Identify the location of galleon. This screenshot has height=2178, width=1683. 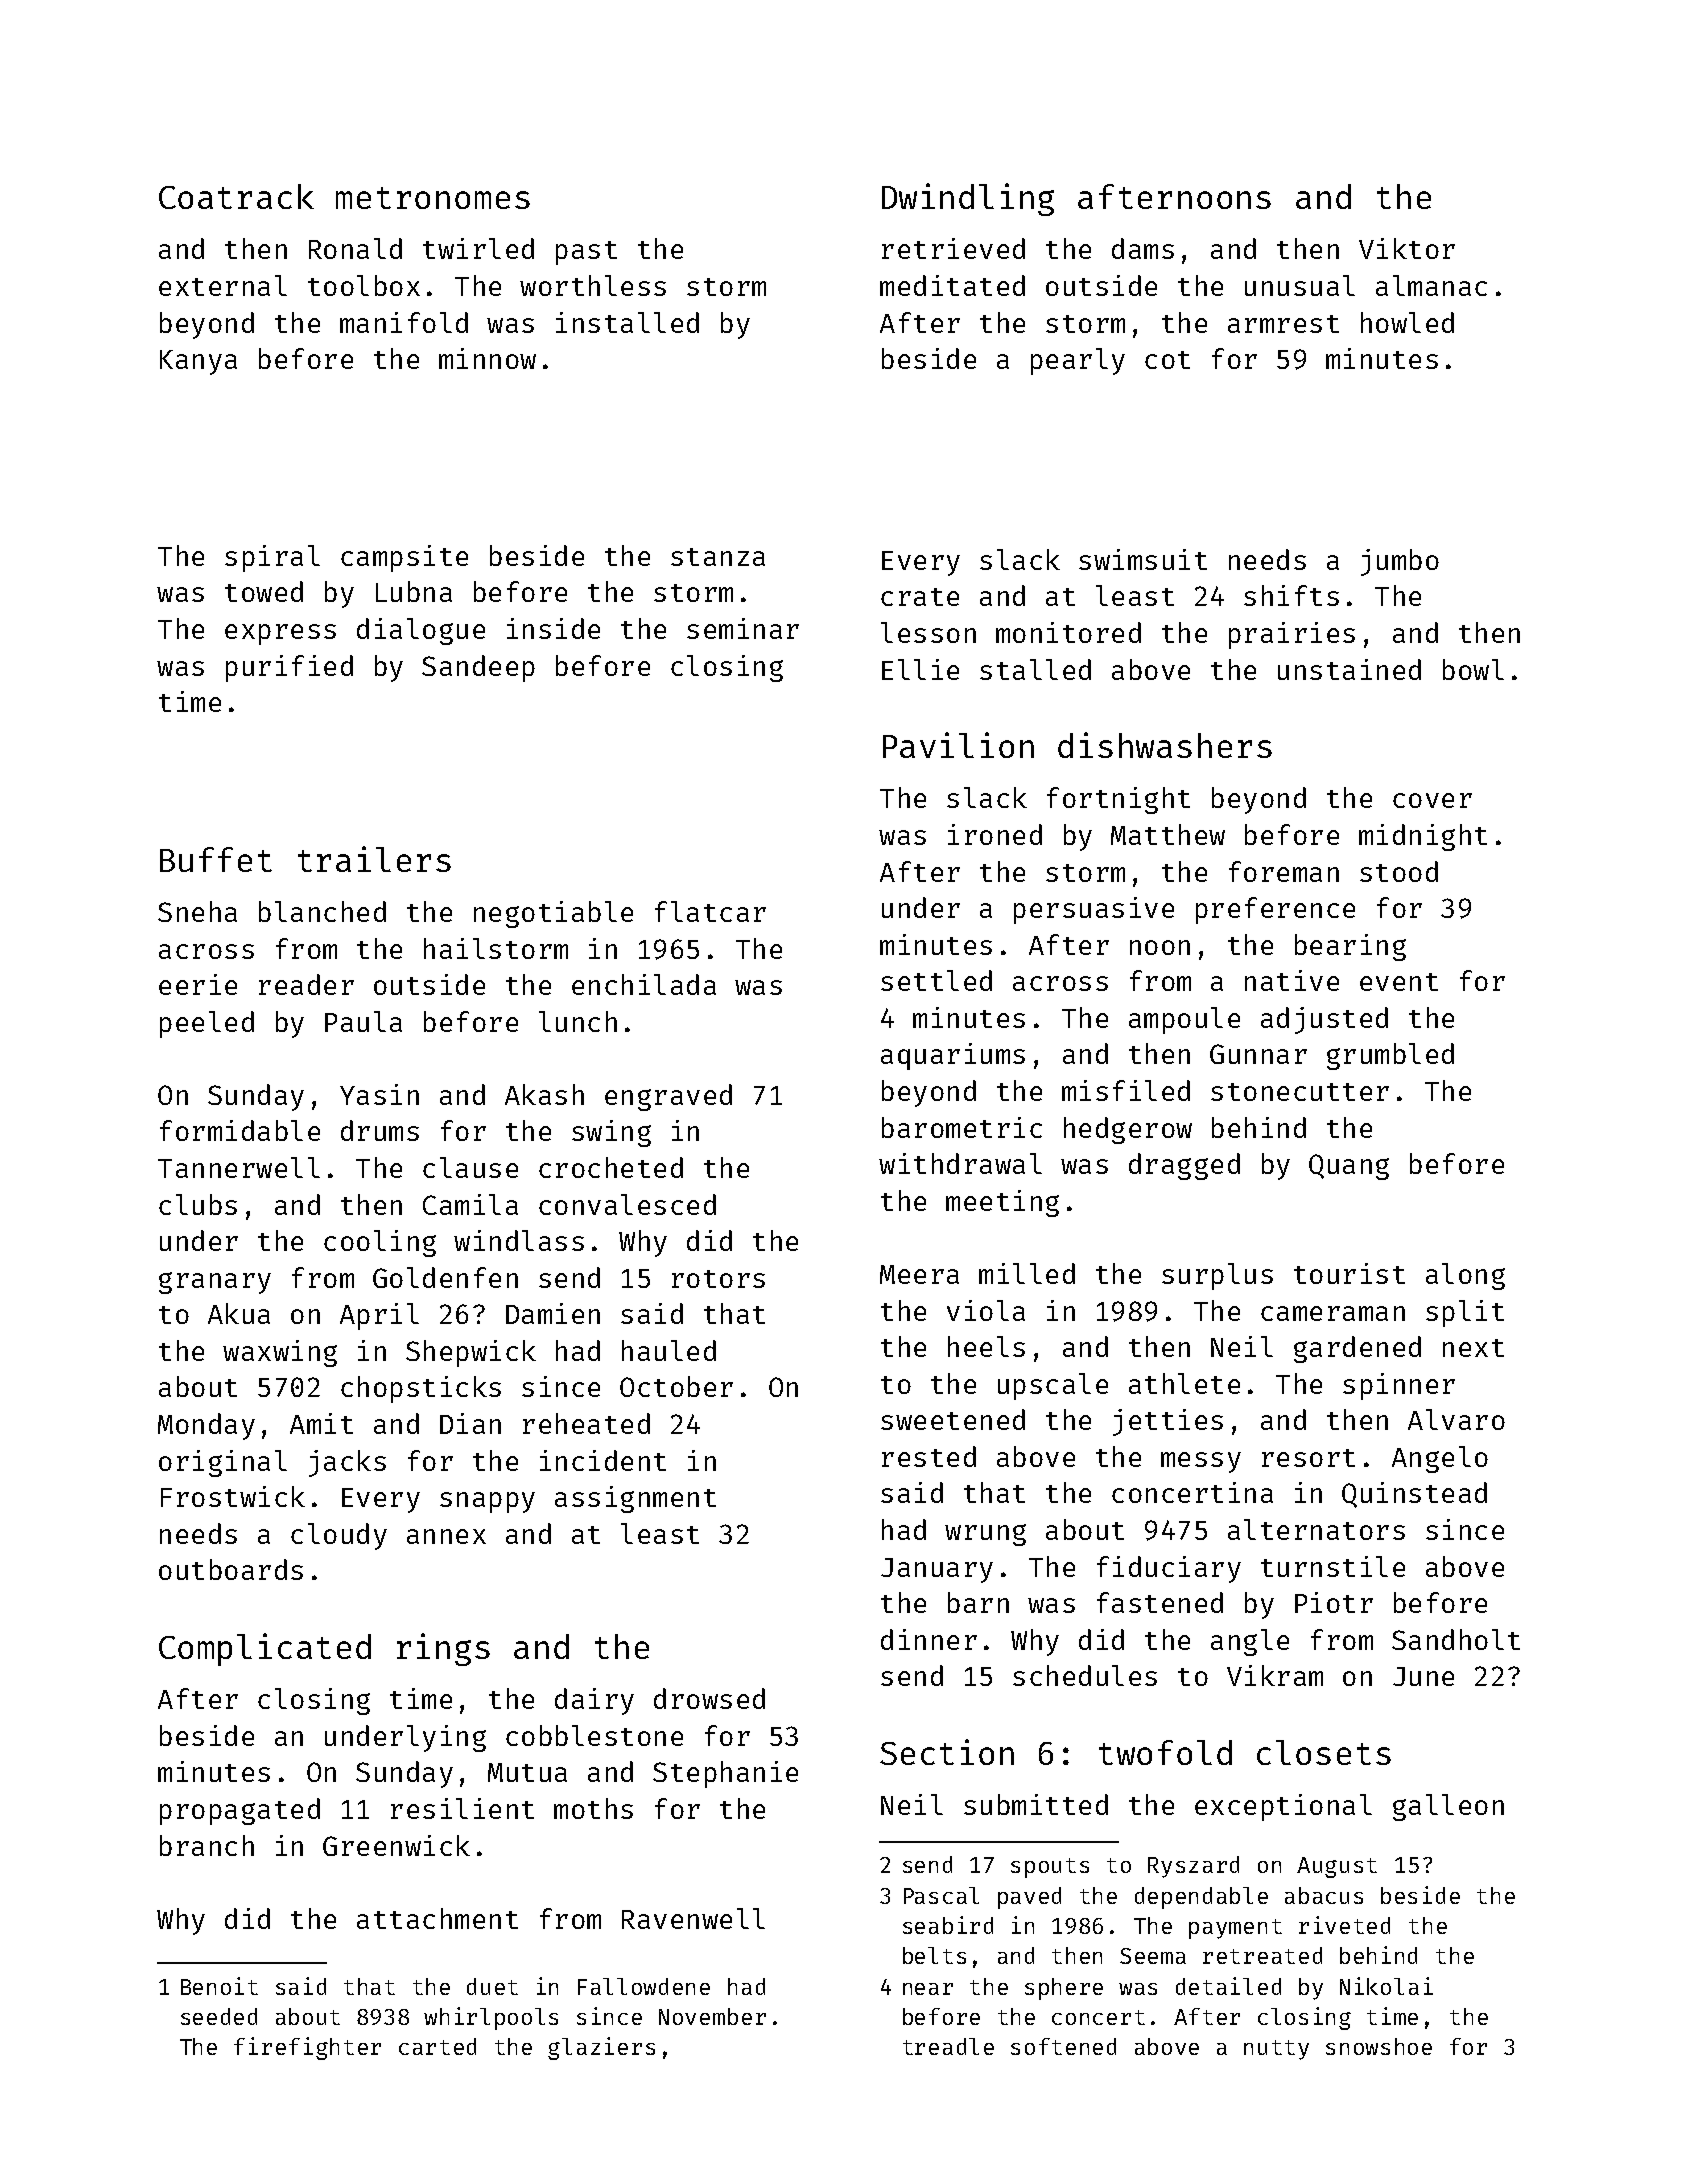
(1448, 1807).
